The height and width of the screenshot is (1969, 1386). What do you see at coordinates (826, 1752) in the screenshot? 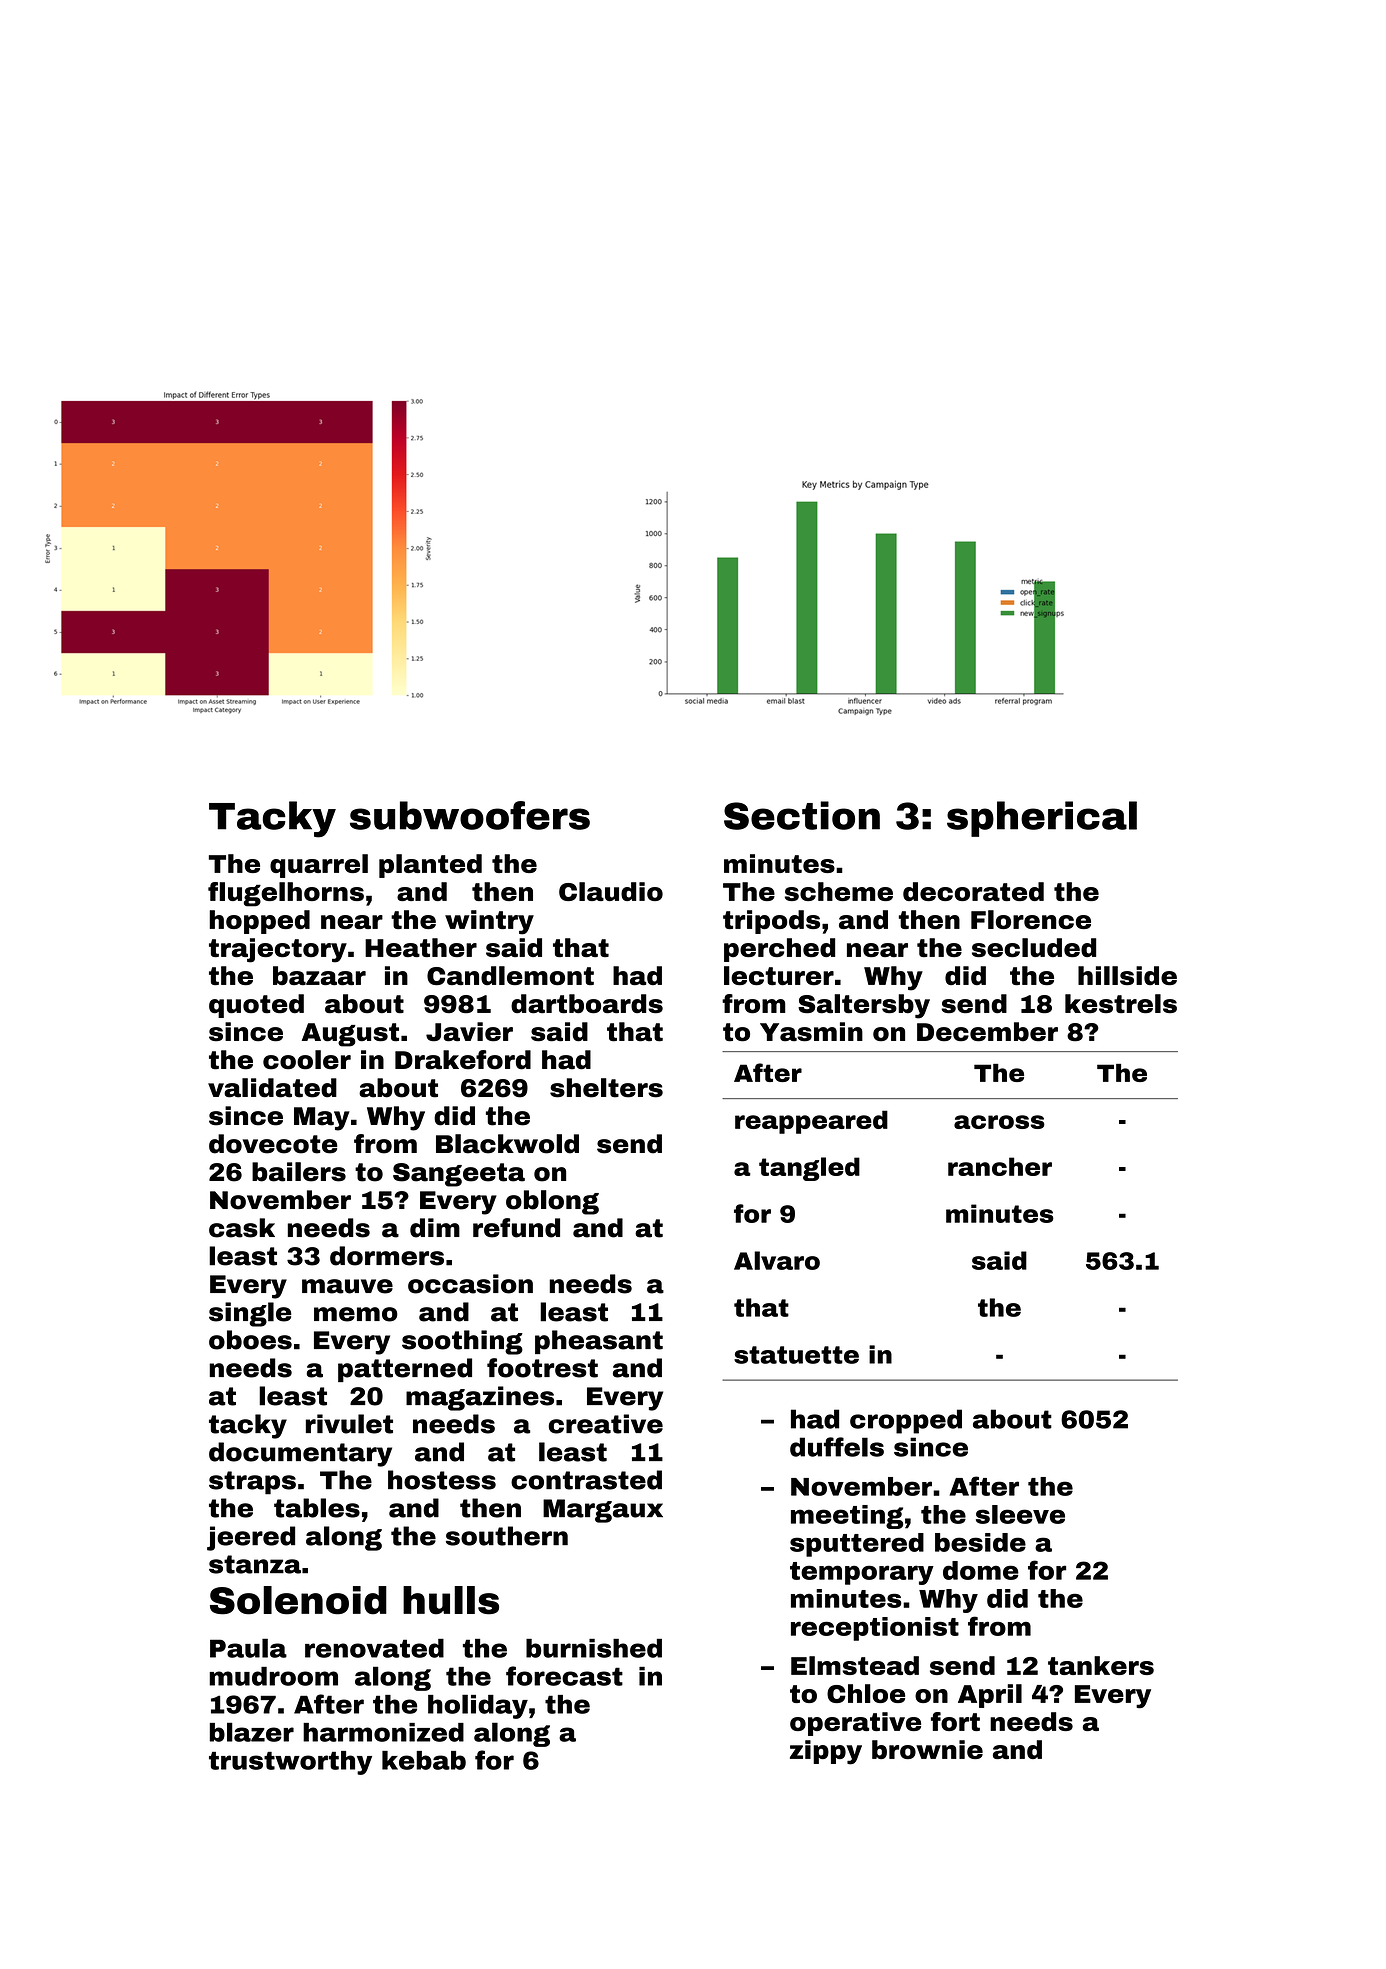
I see `zippy` at bounding box center [826, 1752].
